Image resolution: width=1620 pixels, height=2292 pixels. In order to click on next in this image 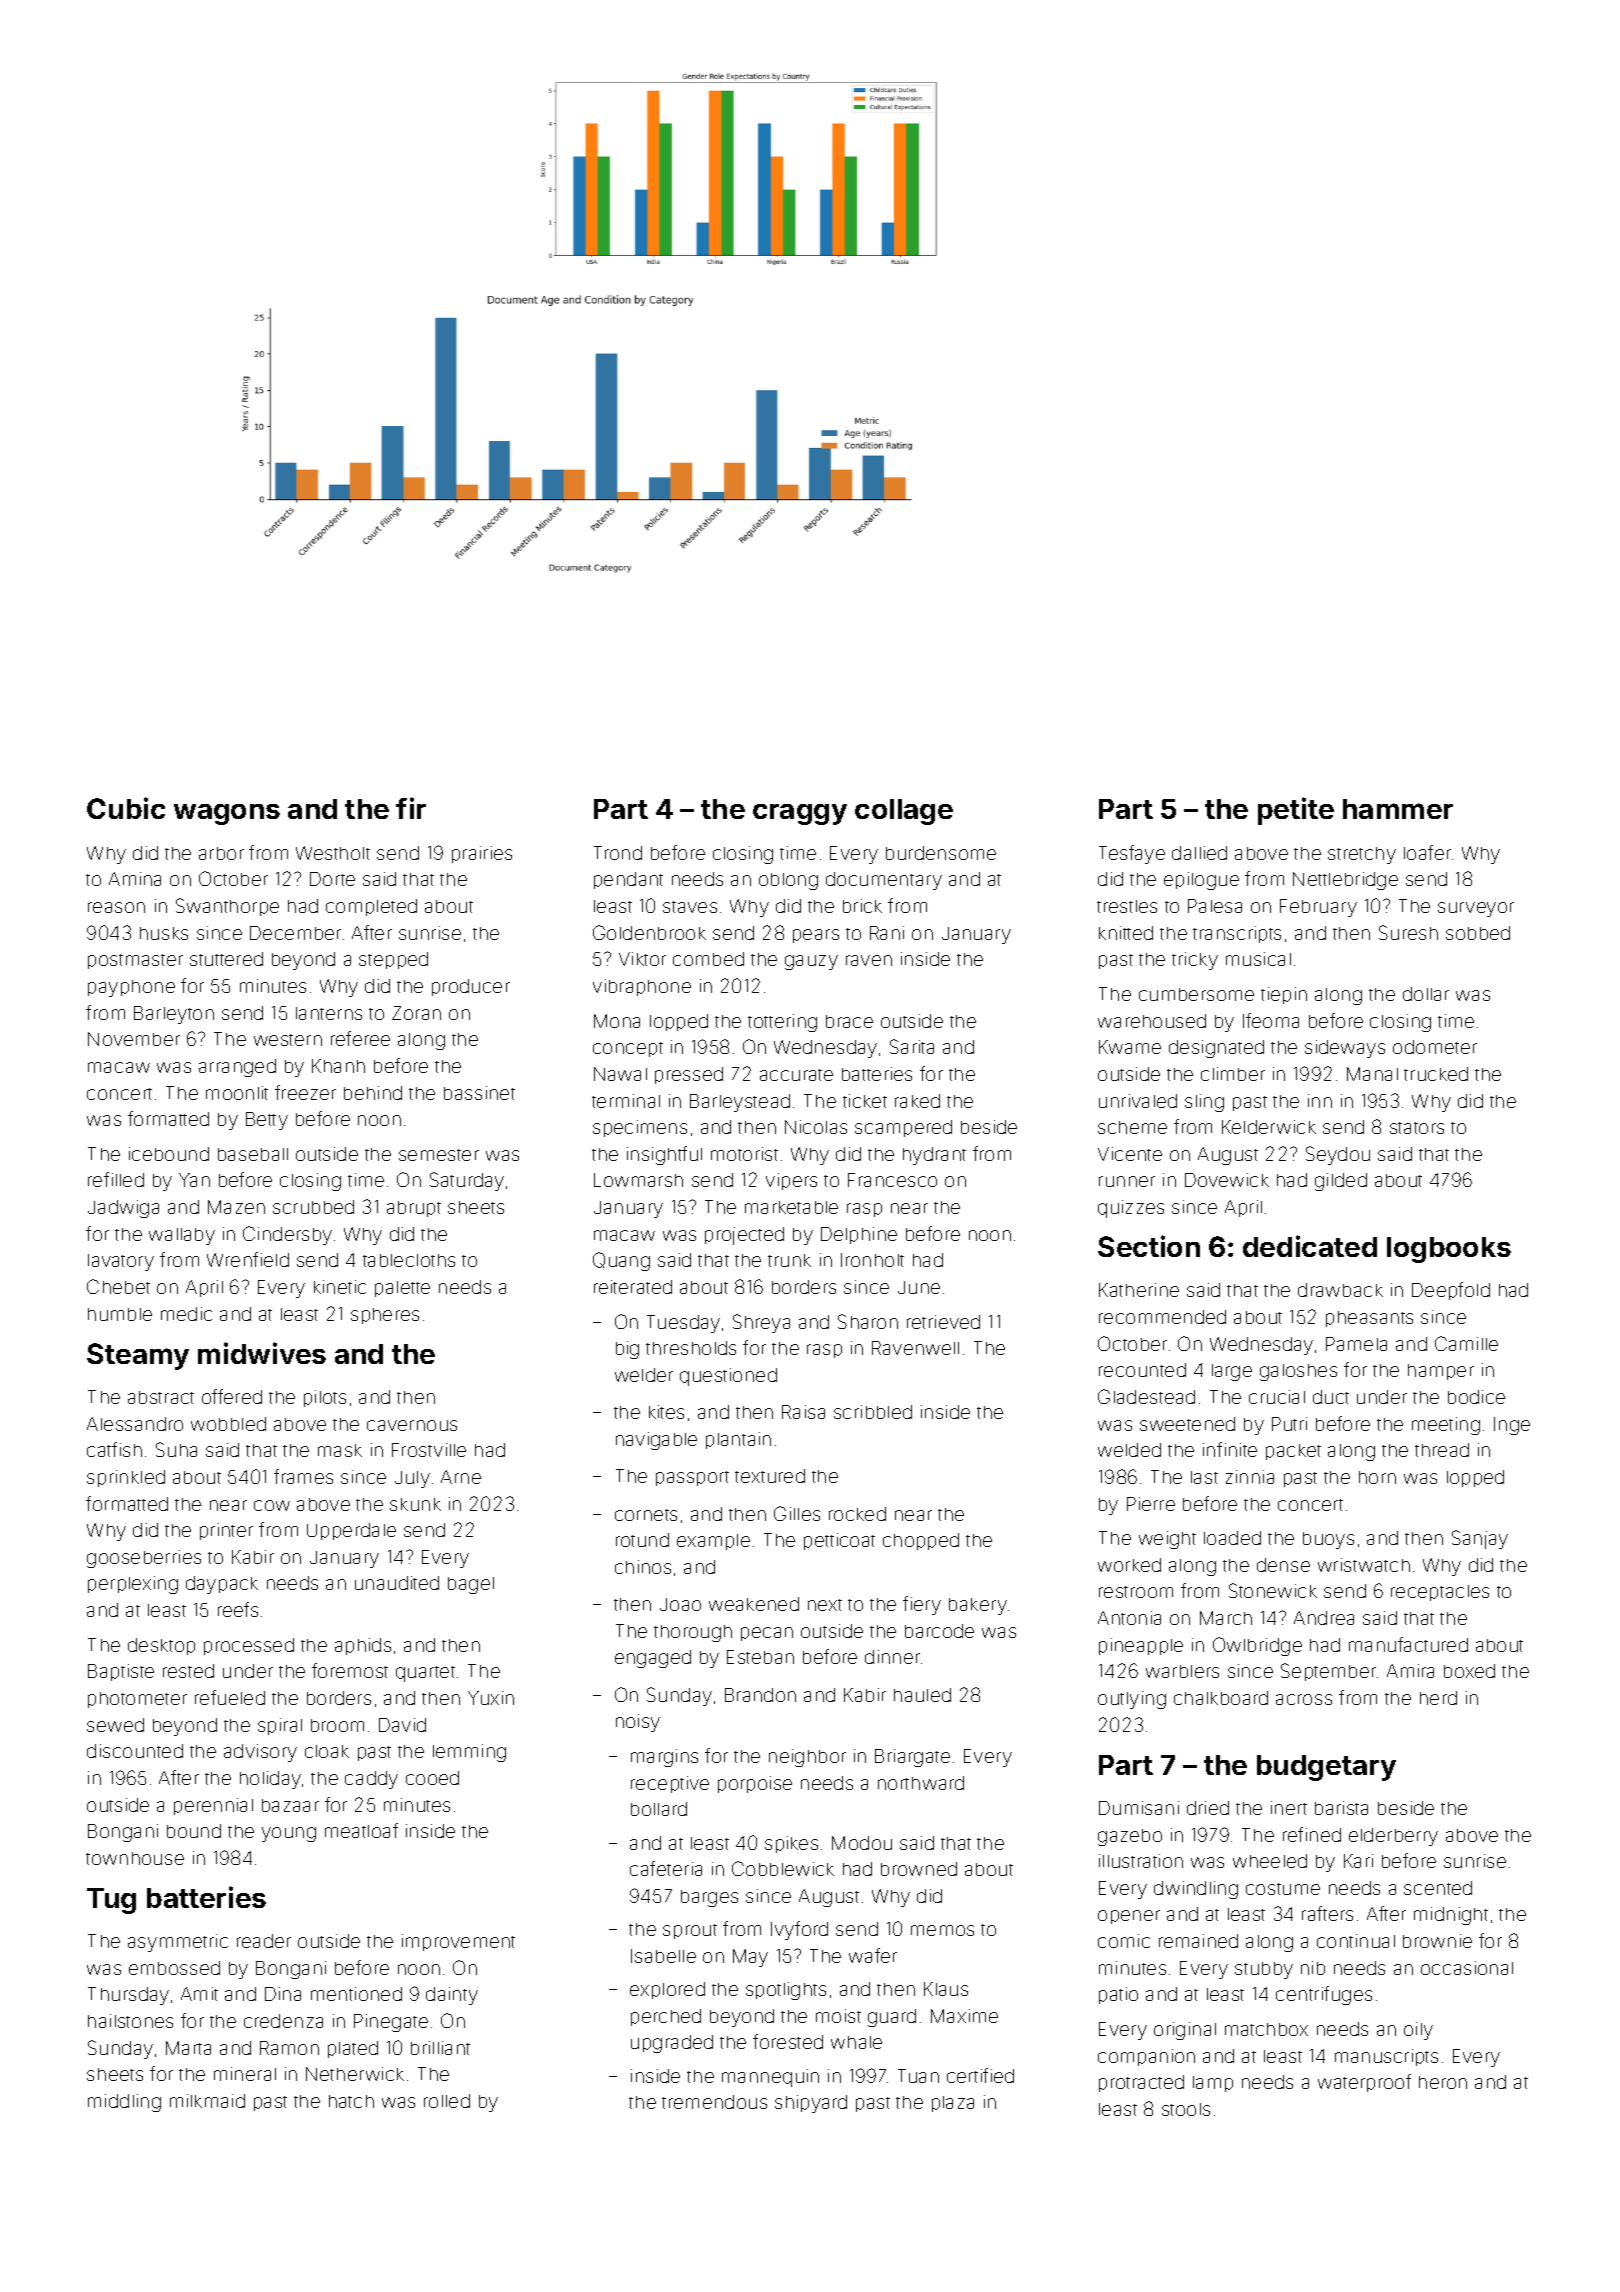, I will do `click(825, 1605)`.
